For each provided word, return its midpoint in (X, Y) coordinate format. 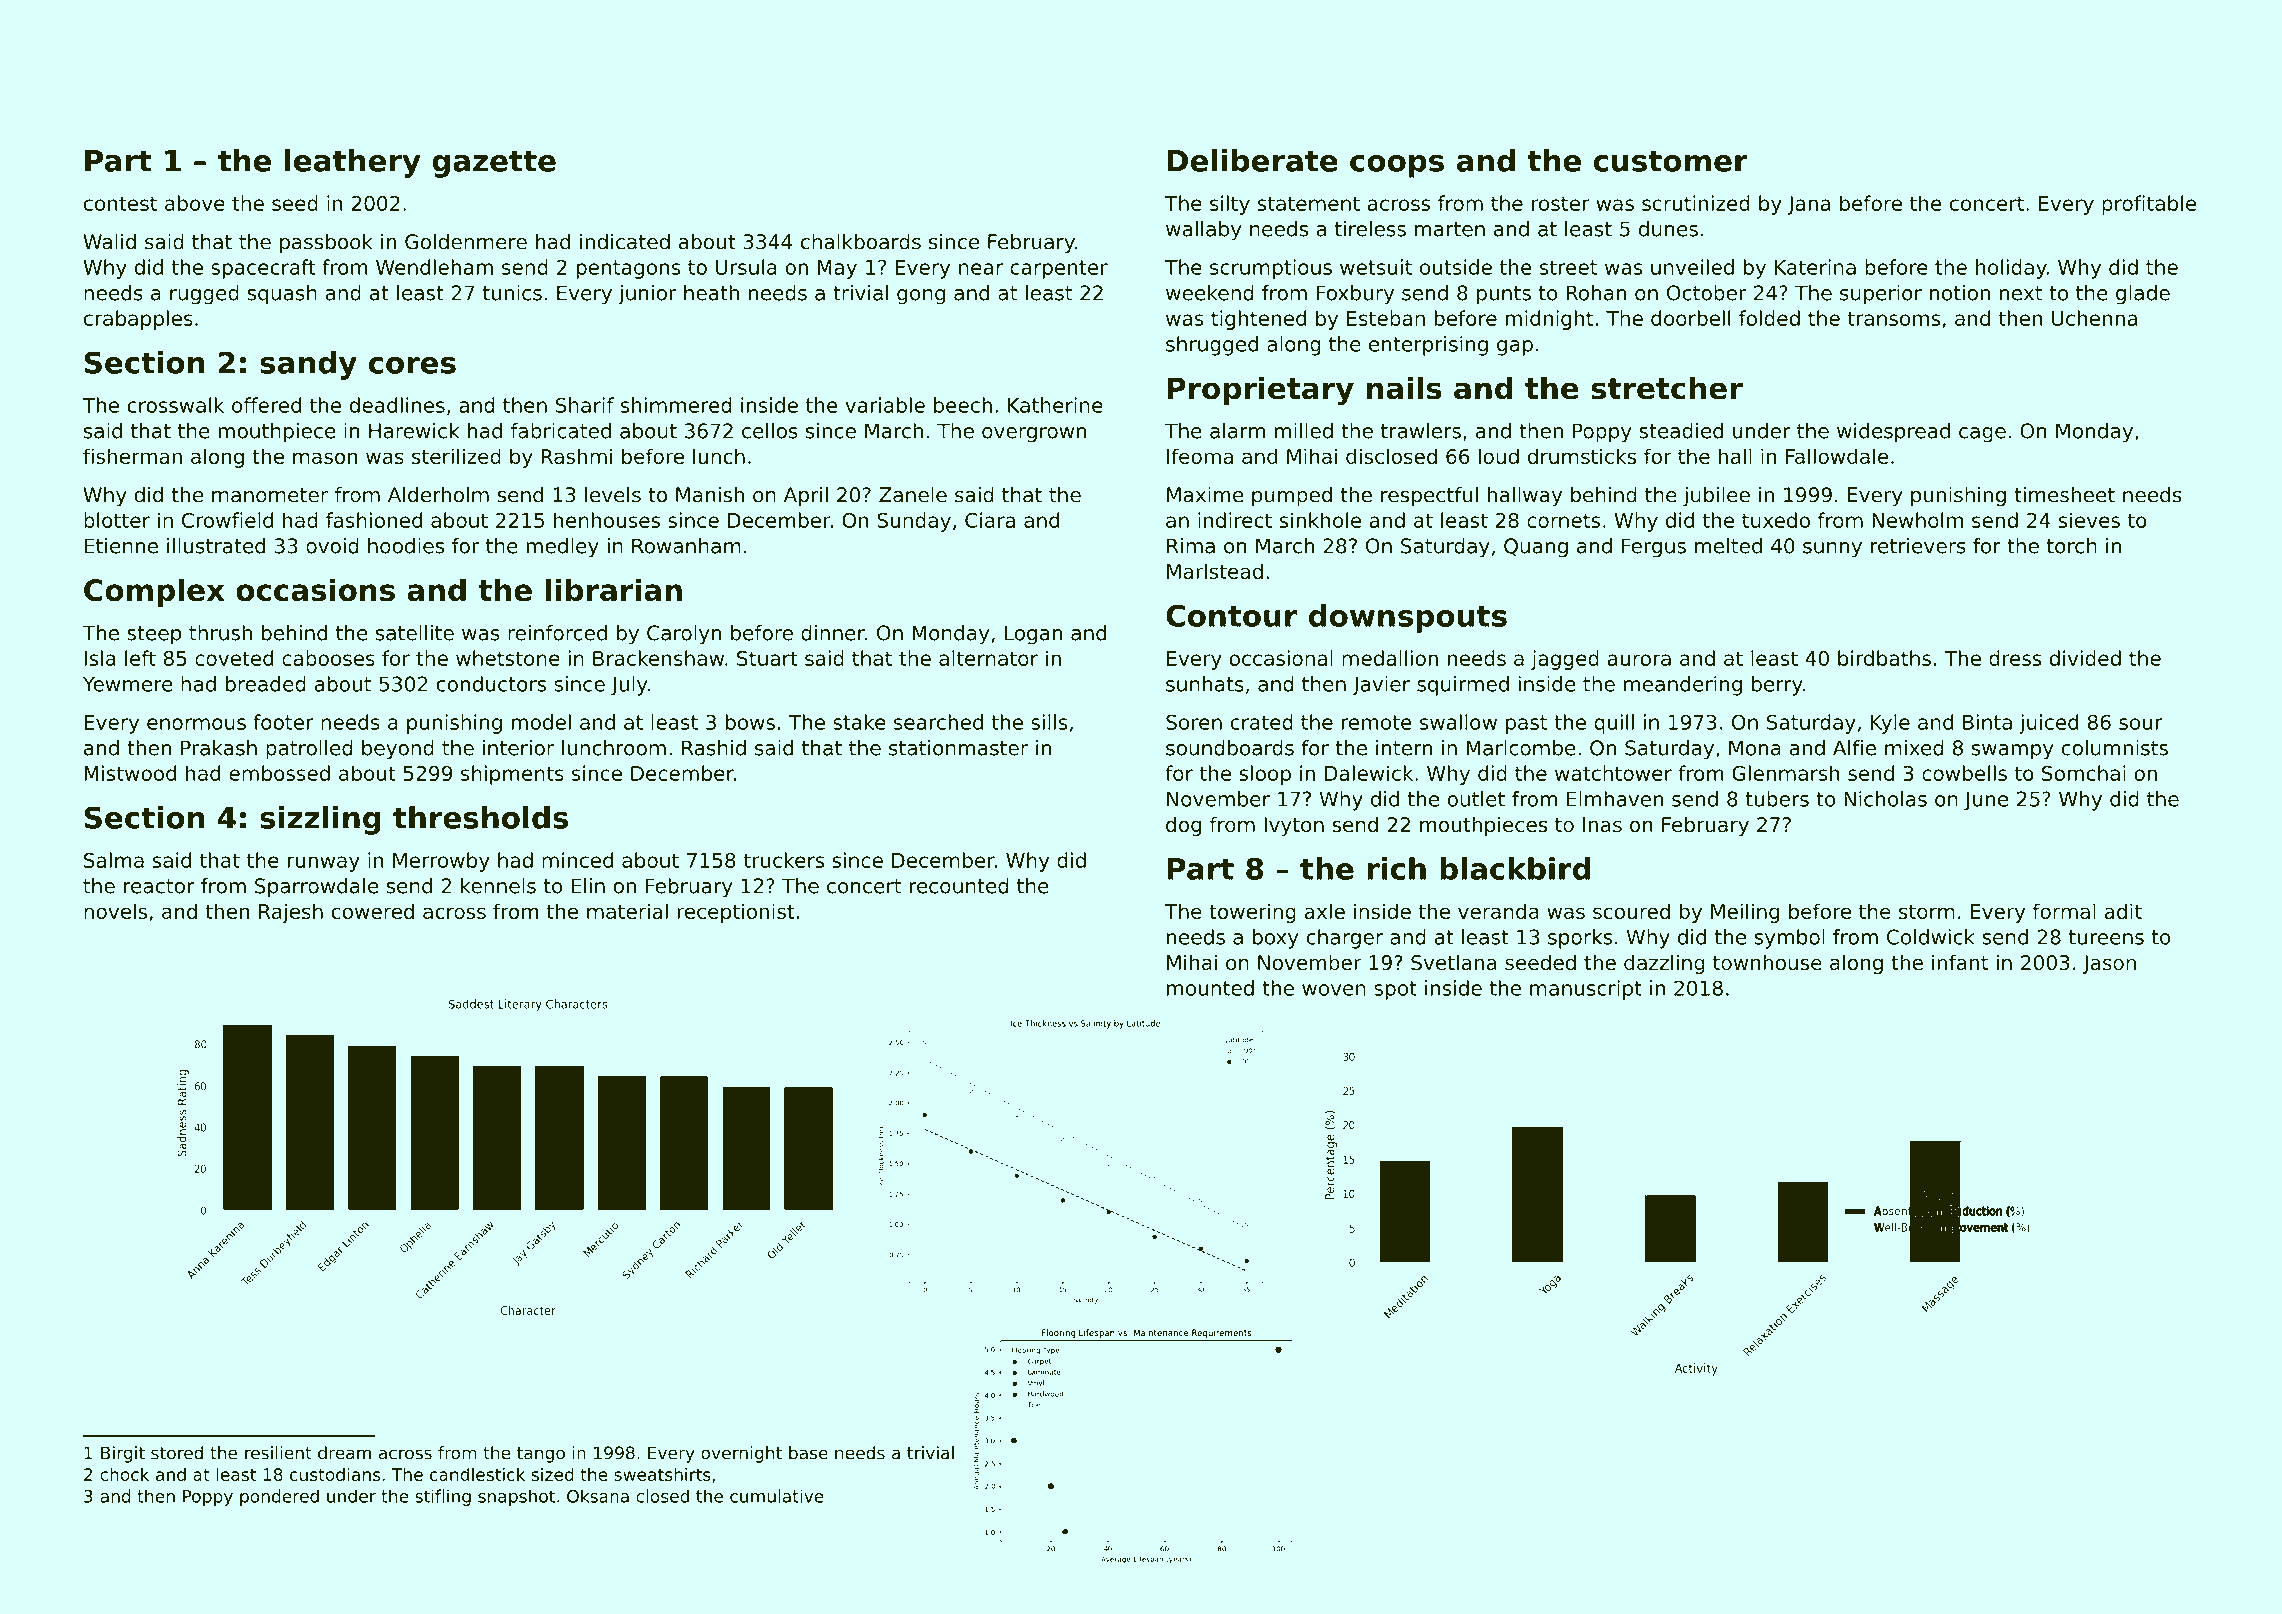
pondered (279, 1497)
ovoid (332, 546)
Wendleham (434, 267)
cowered (372, 911)
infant (1960, 962)
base (808, 1453)
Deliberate (1253, 160)
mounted (1210, 988)
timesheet (2064, 495)
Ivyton (1294, 826)
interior (518, 748)
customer (1670, 161)
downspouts (1408, 618)
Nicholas (1885, 799)
